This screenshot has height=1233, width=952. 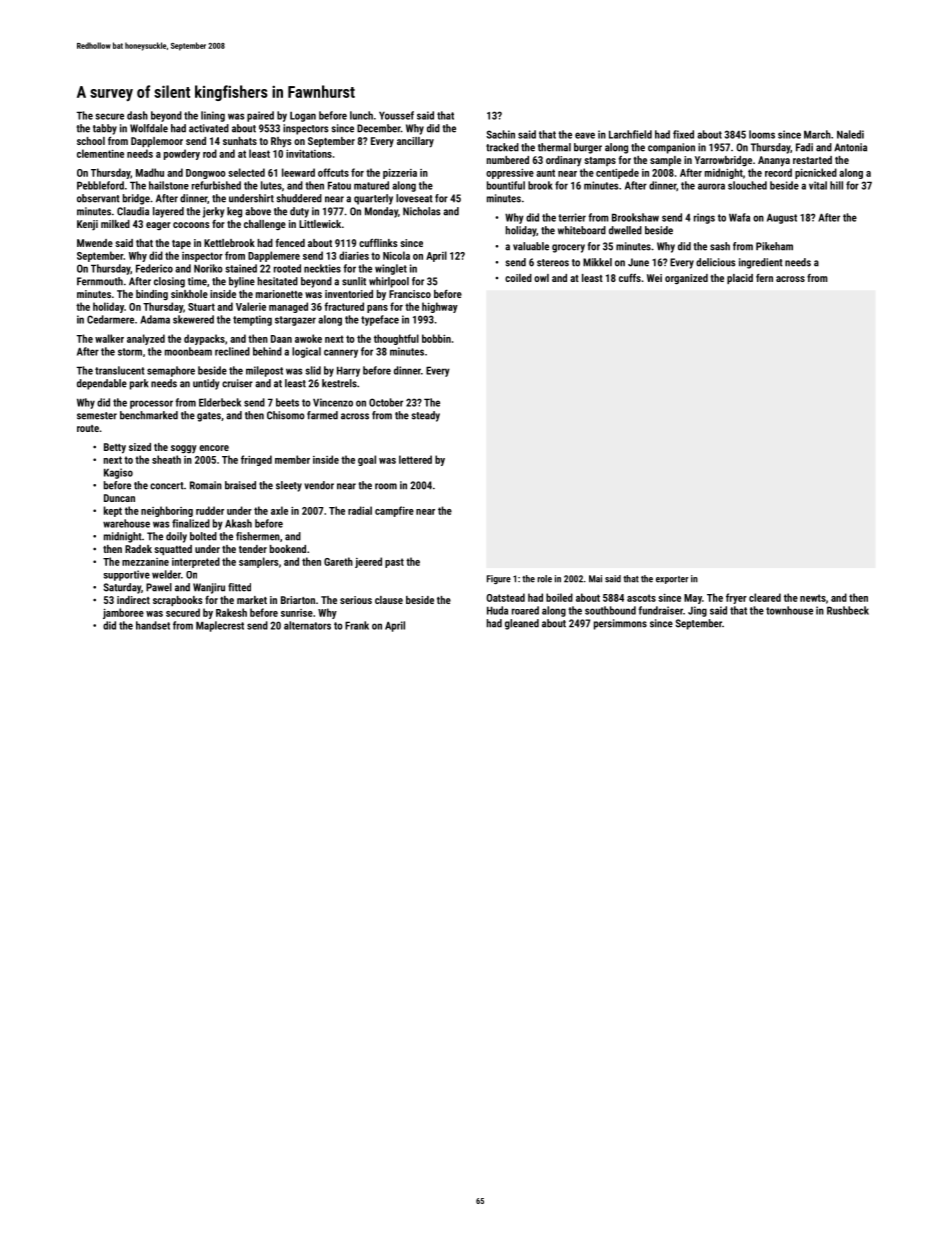 What do you see at coordinates (153, 625) in the screenshot?
I see `handset` at bounding box center [153, 625].
